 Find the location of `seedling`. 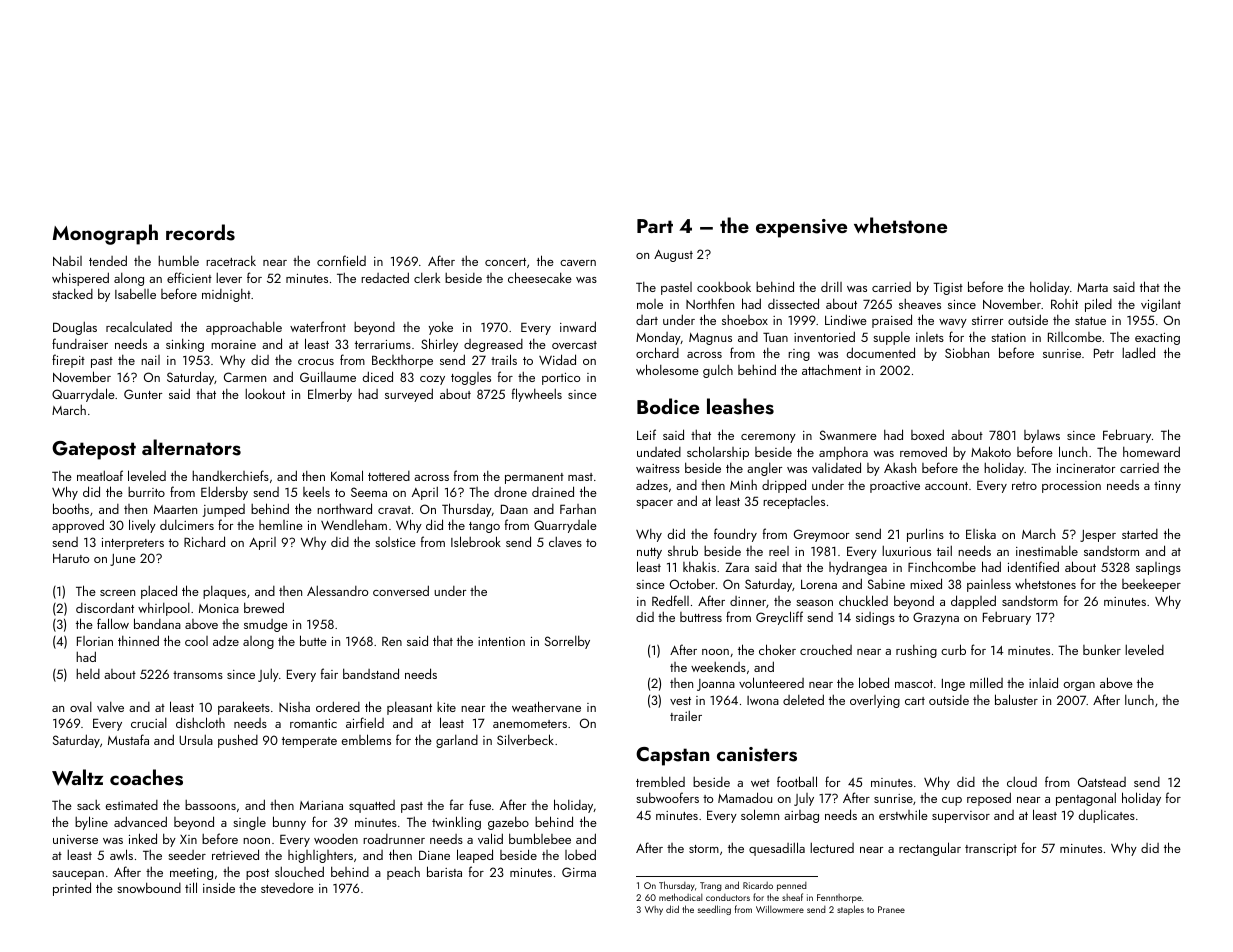

seedling is located at coordinates (714, 910).
